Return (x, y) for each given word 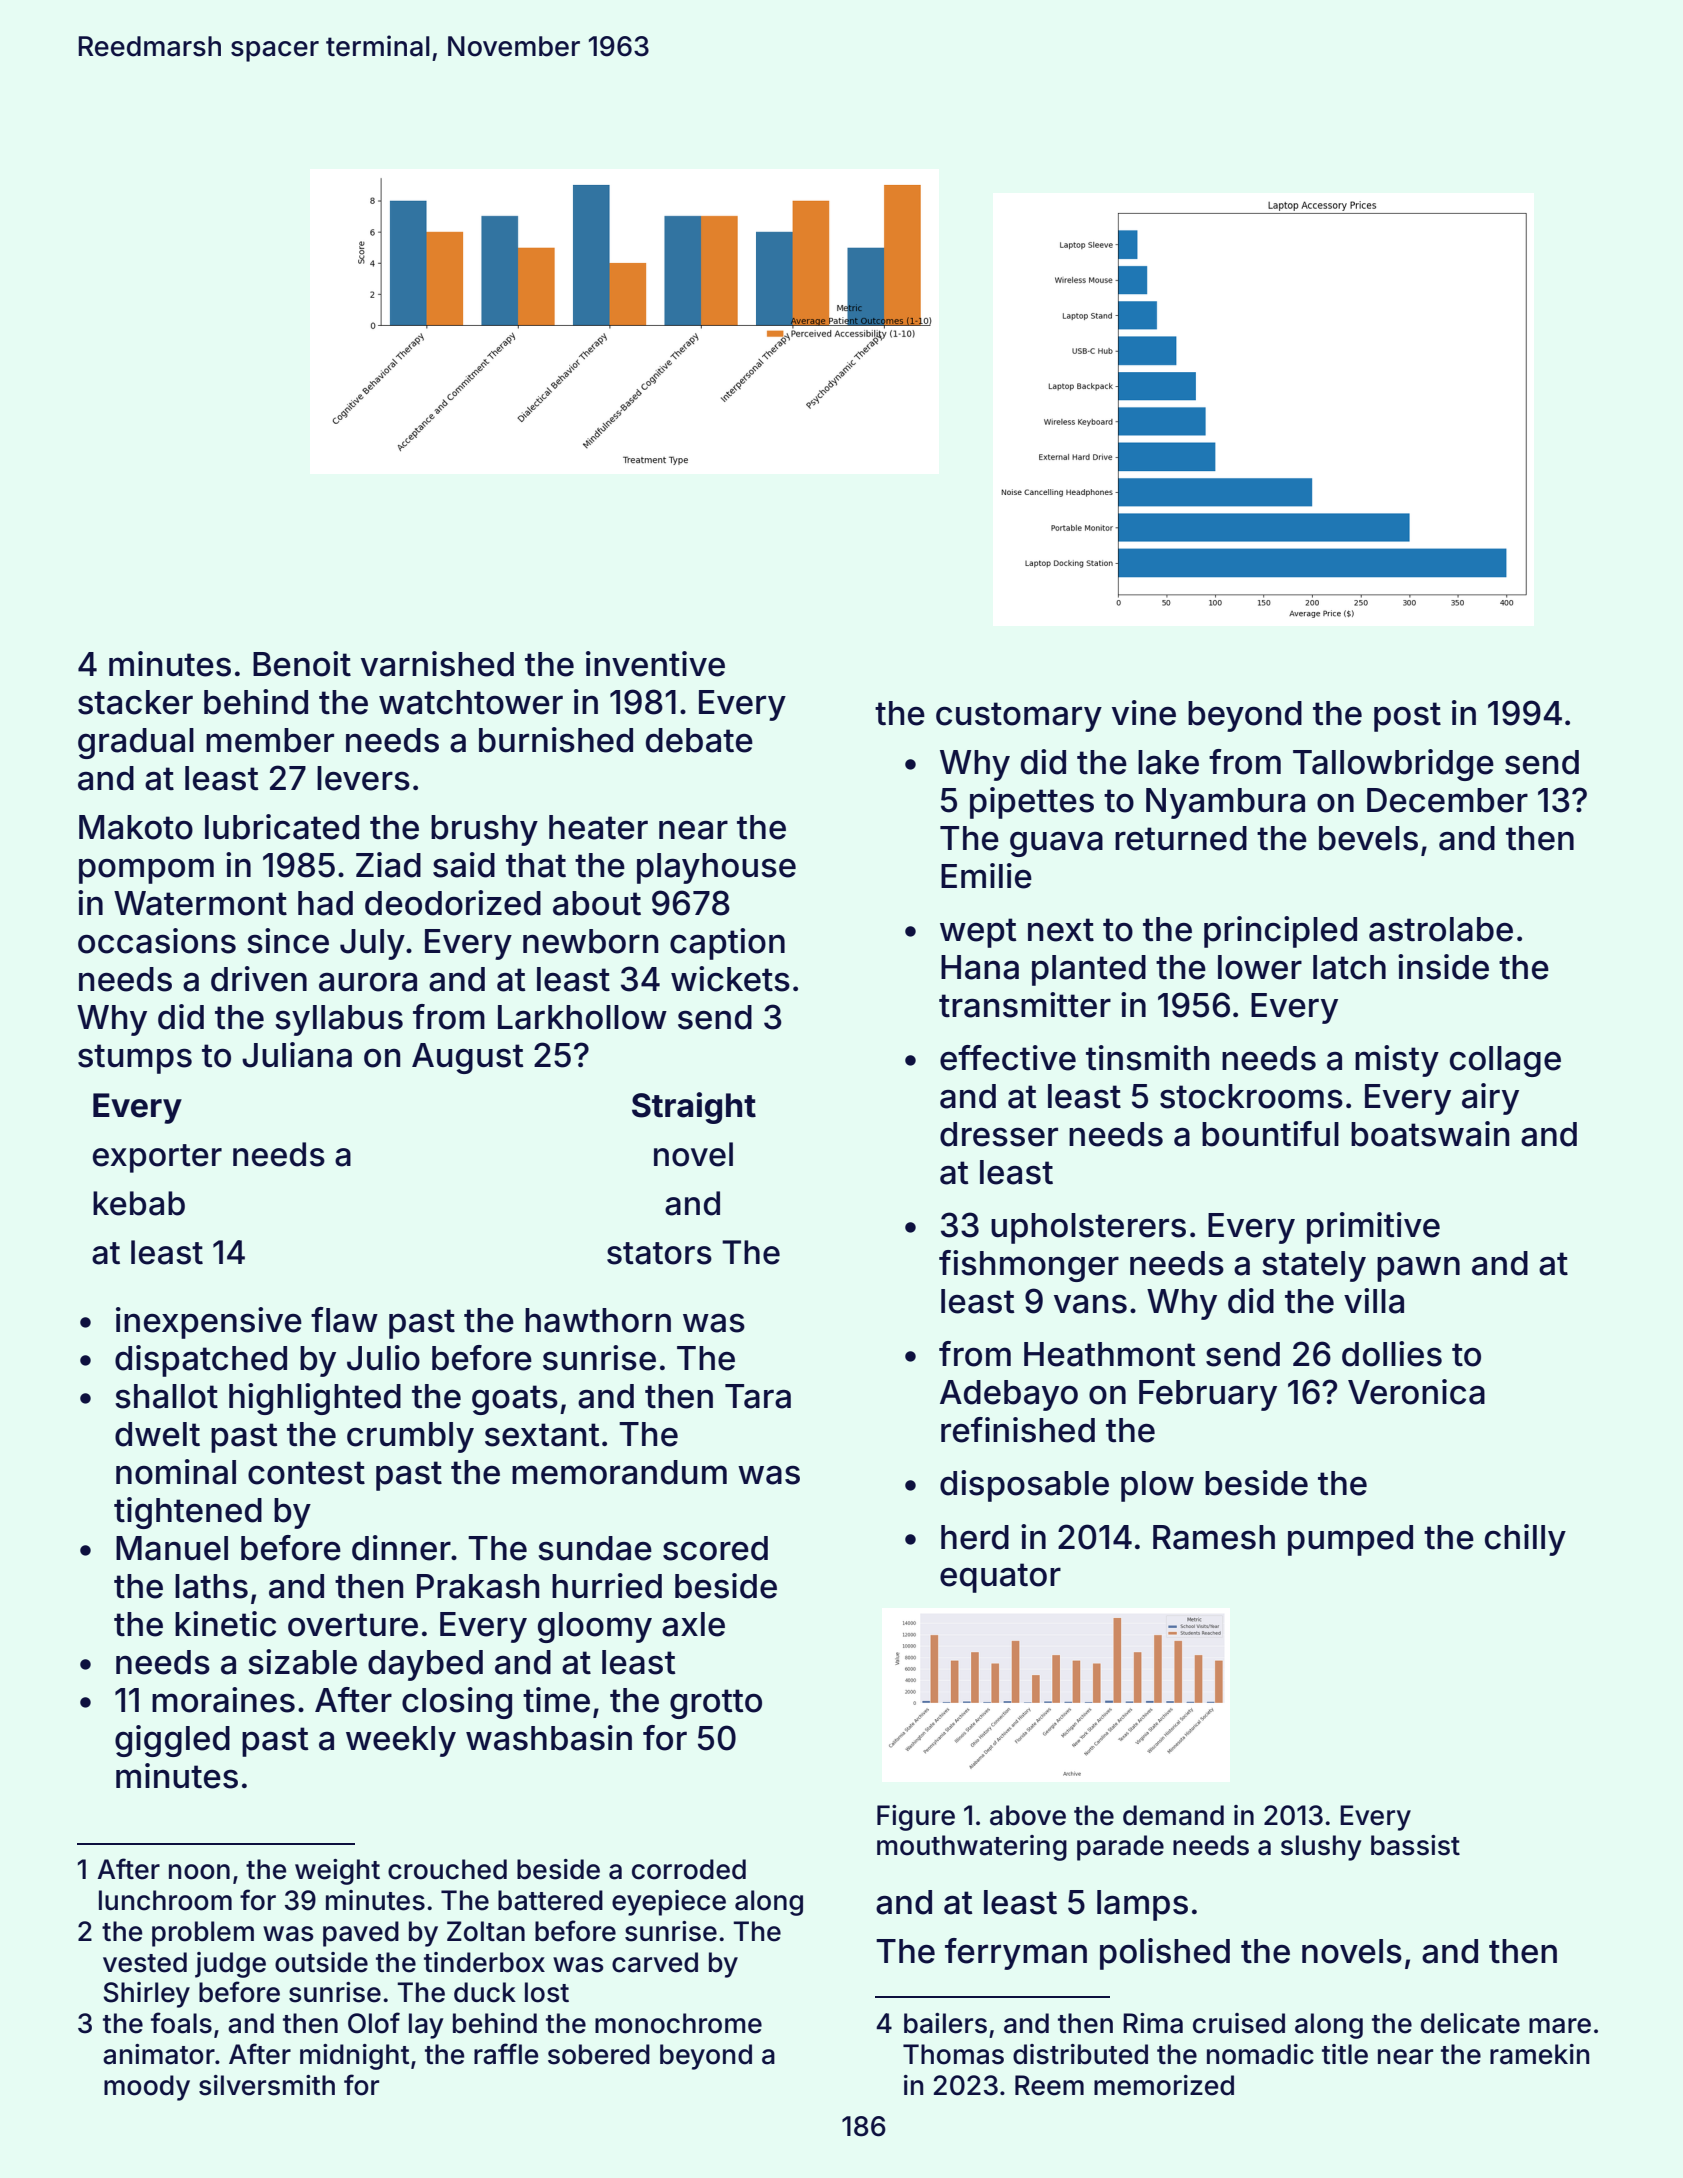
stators (659, 1253)
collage (1505, 1061)
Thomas (953, 2054)
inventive (655, 664)
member (270, 740)
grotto (716, 1704)
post (1407, 717)
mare (1560, 2026)
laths (211, 1586)
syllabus (339, 1020)
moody (147, 2088)
